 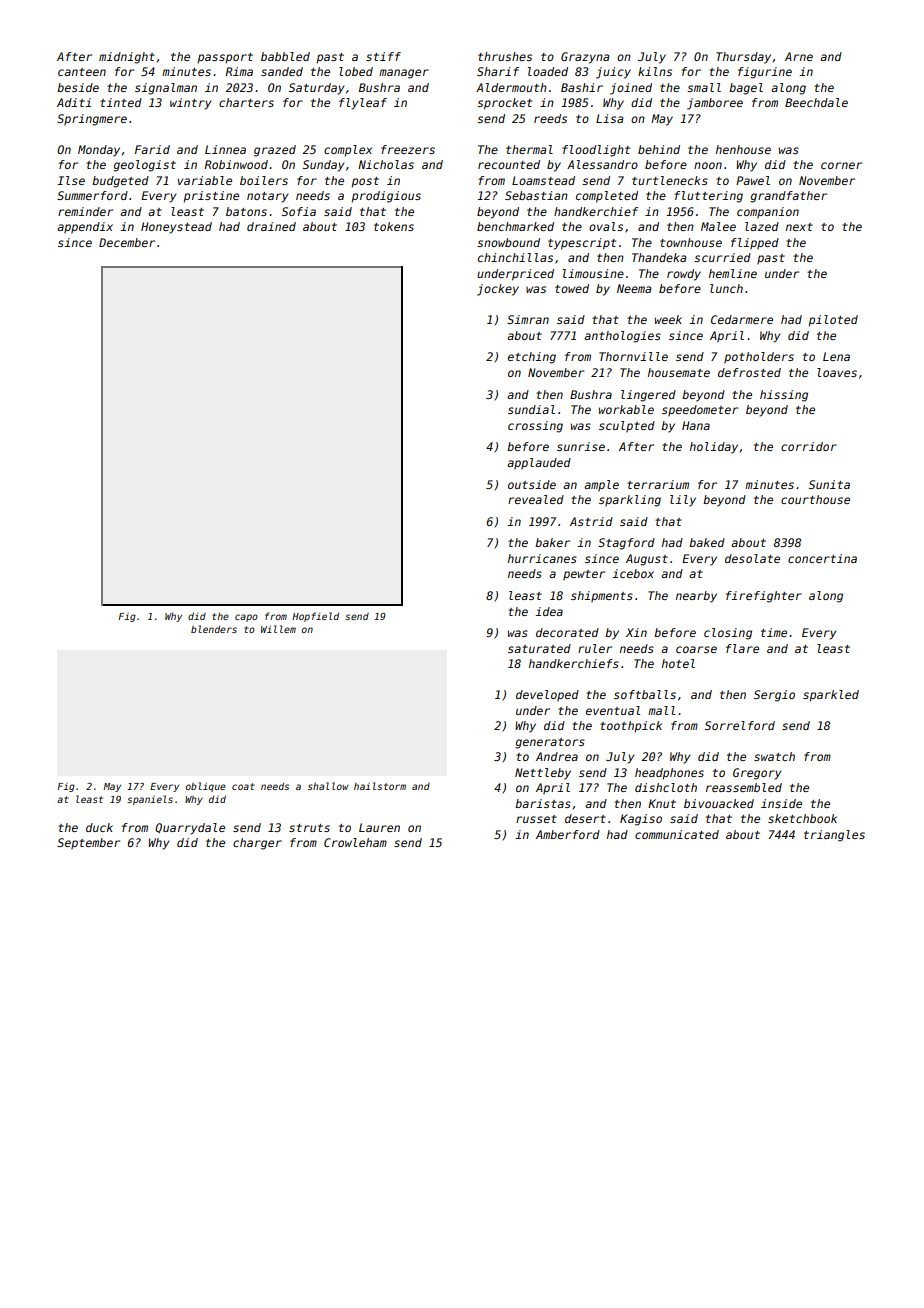 I want to click on capo, so click(x=246, y=618).
